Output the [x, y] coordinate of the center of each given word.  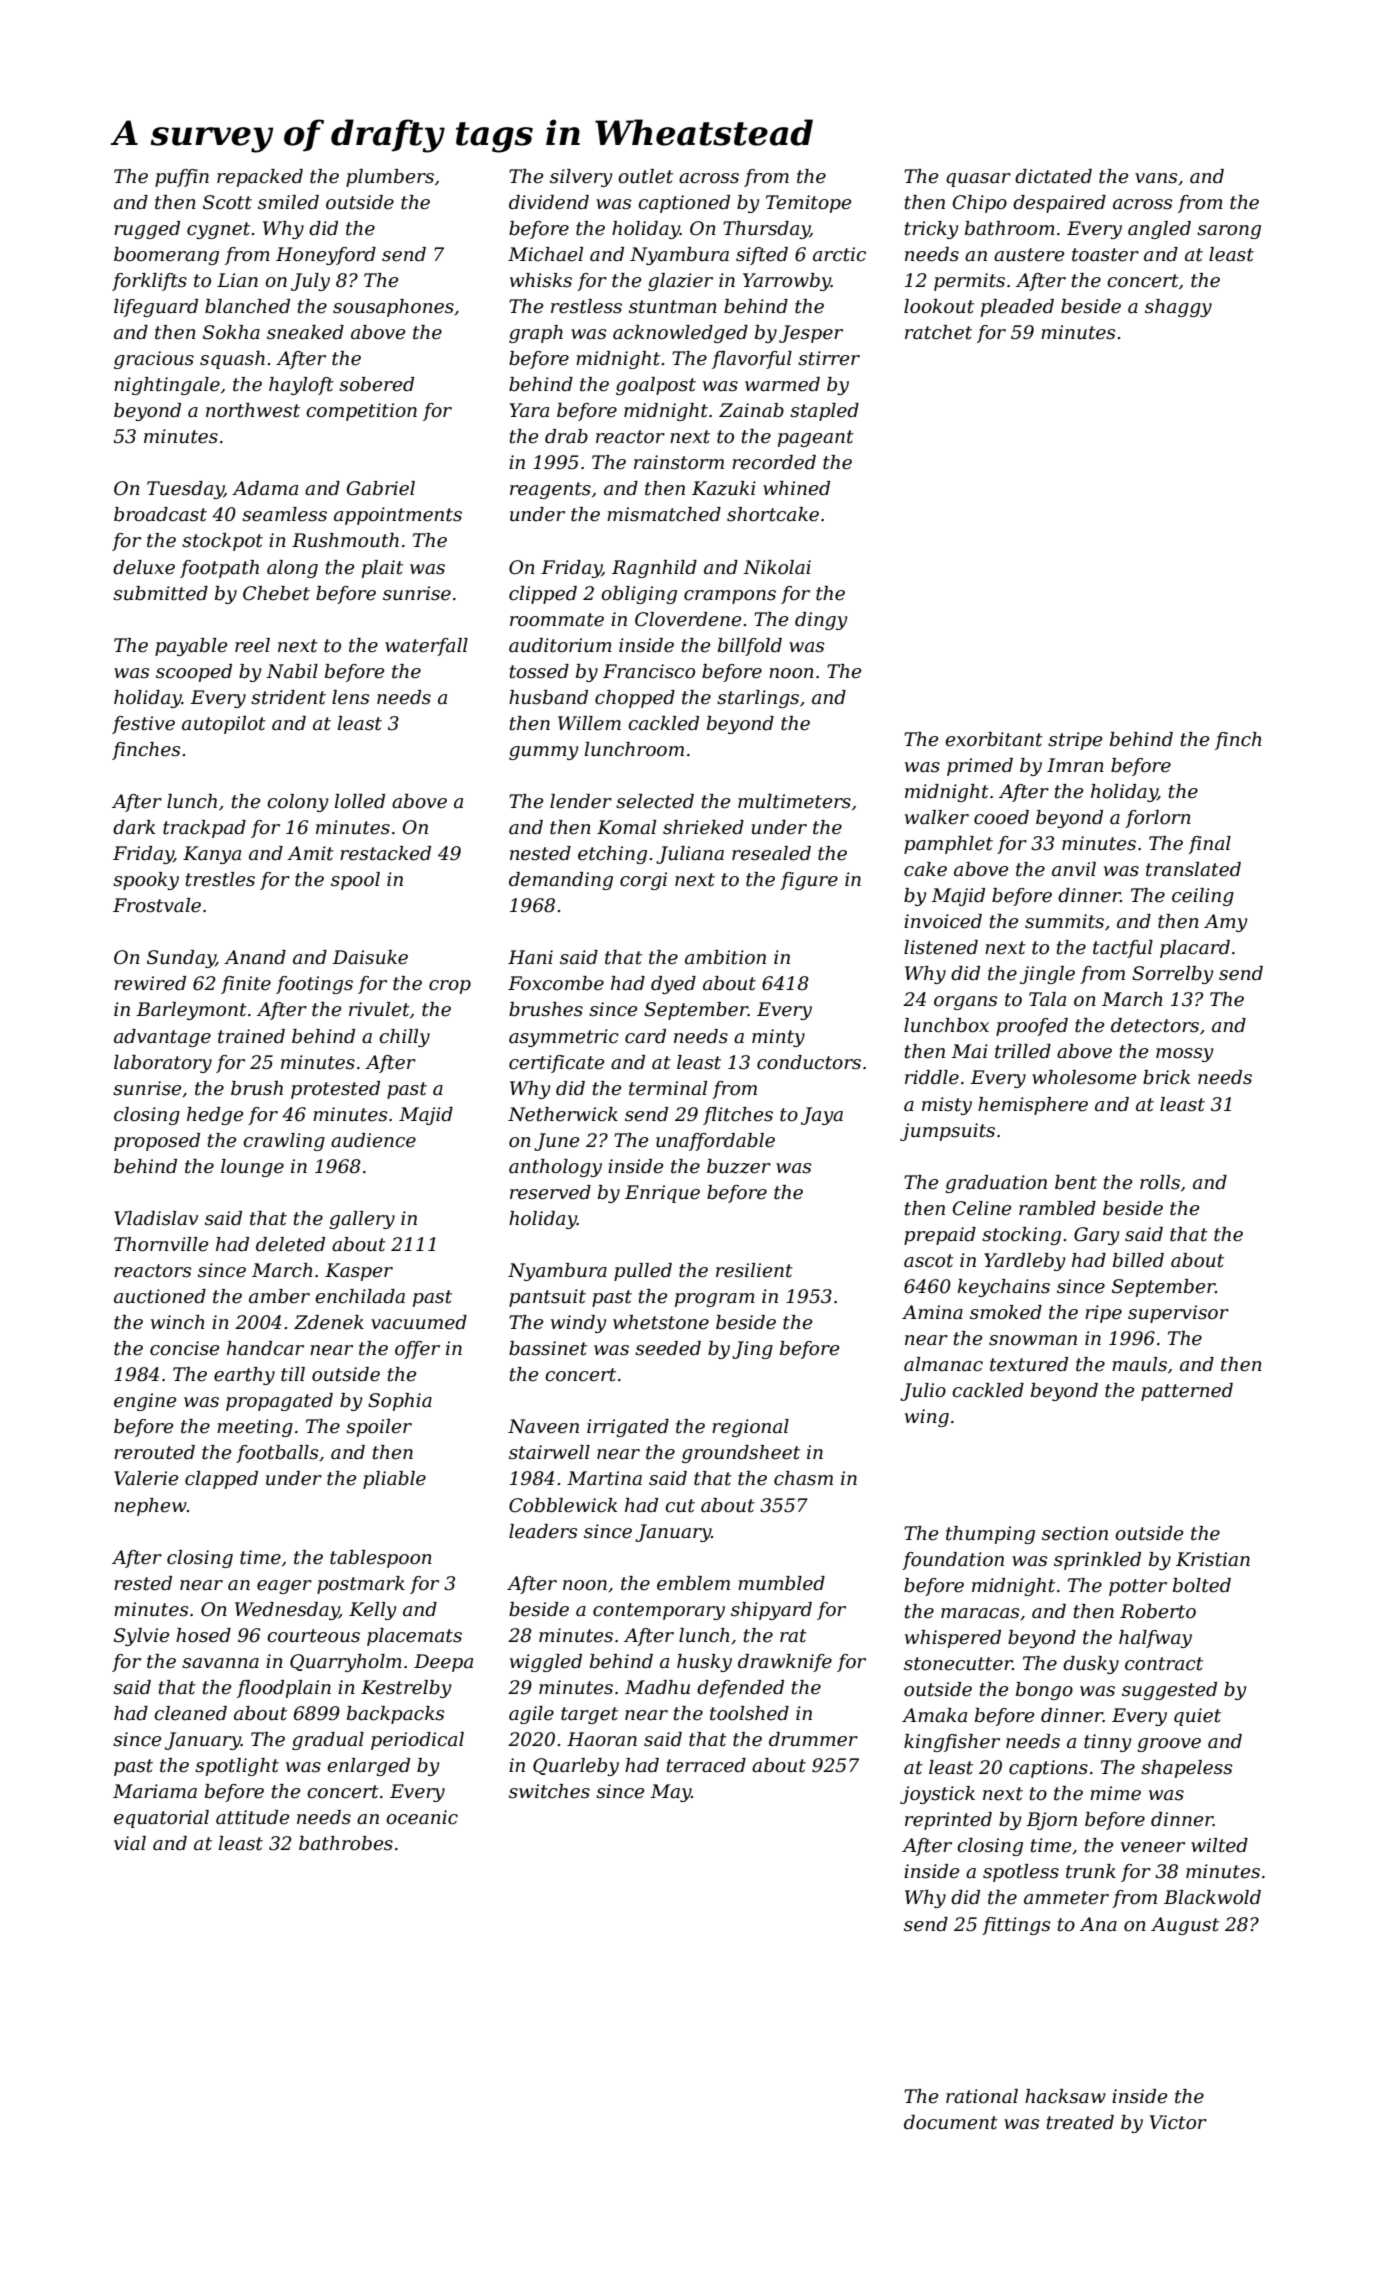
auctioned [160, 1296]
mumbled [781, 1583]
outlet [645, 176]
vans [1156, 178]
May [670, 1793]
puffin [182, 178]
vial [130, 1843]
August [1185, 1926]
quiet [1197, 1717]
